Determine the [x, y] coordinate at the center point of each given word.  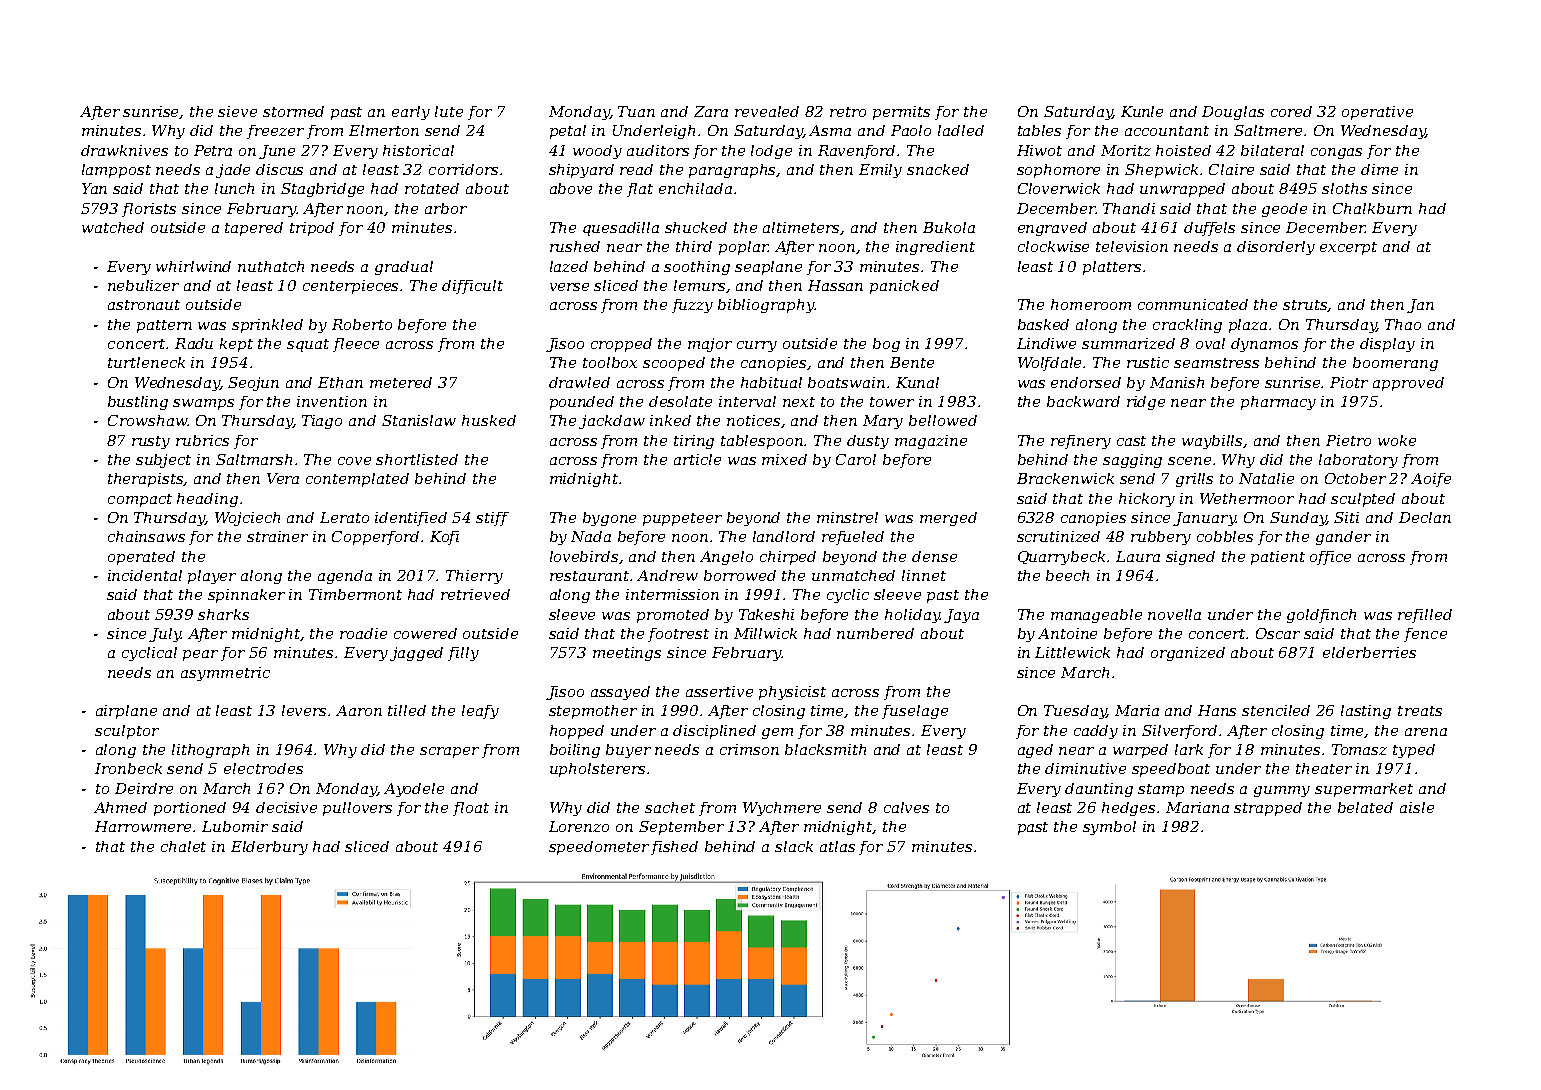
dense [934, 556]
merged [948, 519]
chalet [183, 846]
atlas [837, 846]
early [411, 113]
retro [848, 112]
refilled [1425, 616]
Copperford [375, 538]
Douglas [1233, 113]
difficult [472, 287]
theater [1324, 768]
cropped [621, 345]
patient [1278, 558]
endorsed [1086, 382]
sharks [223, 614]
